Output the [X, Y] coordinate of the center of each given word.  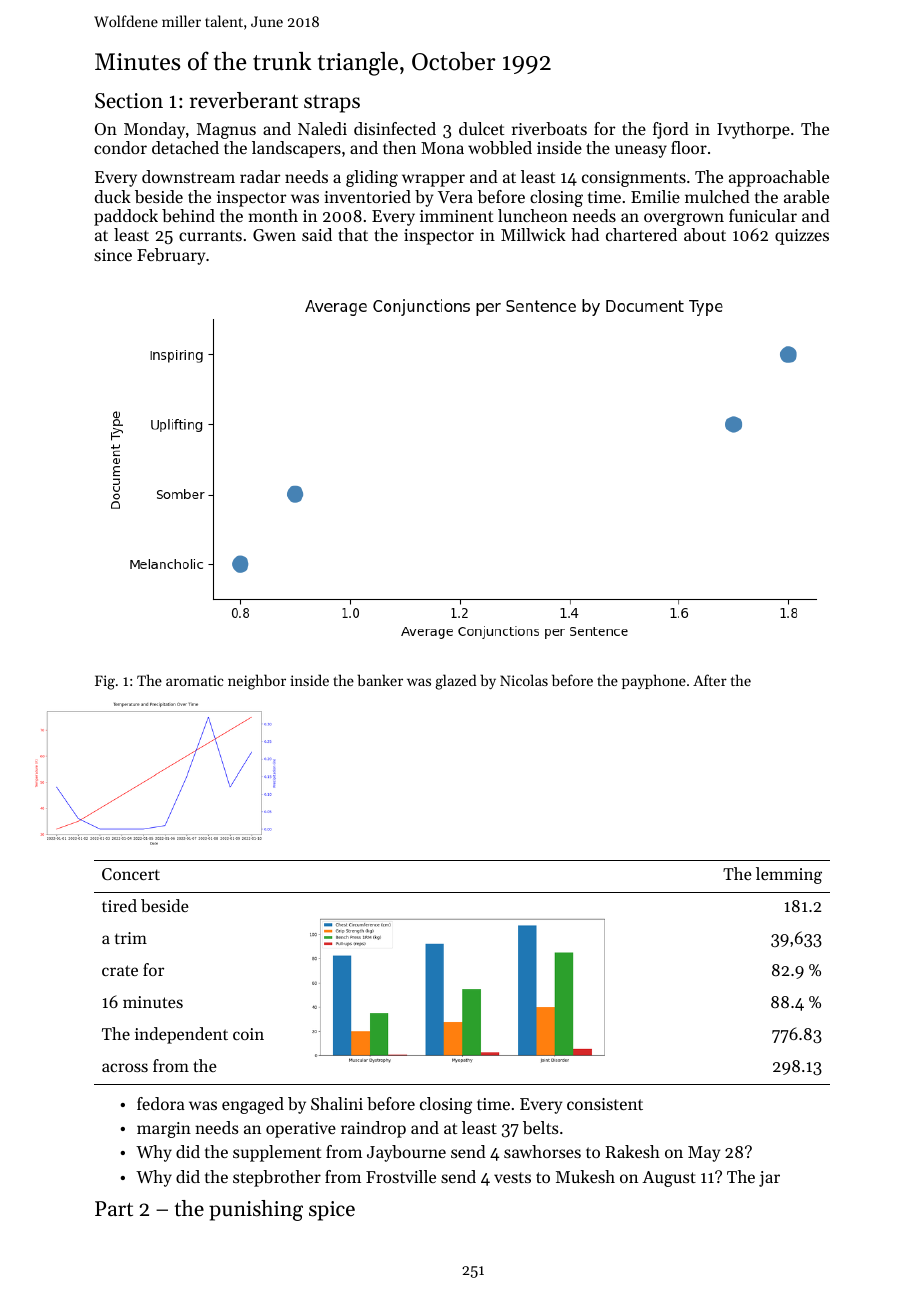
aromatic [195, 680]
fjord [671, 130]
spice [332, 1211]
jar [769, 1179]
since [113, 255]
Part [114, 1209]
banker [380, 680]
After [710, 680]
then [399, 147]
